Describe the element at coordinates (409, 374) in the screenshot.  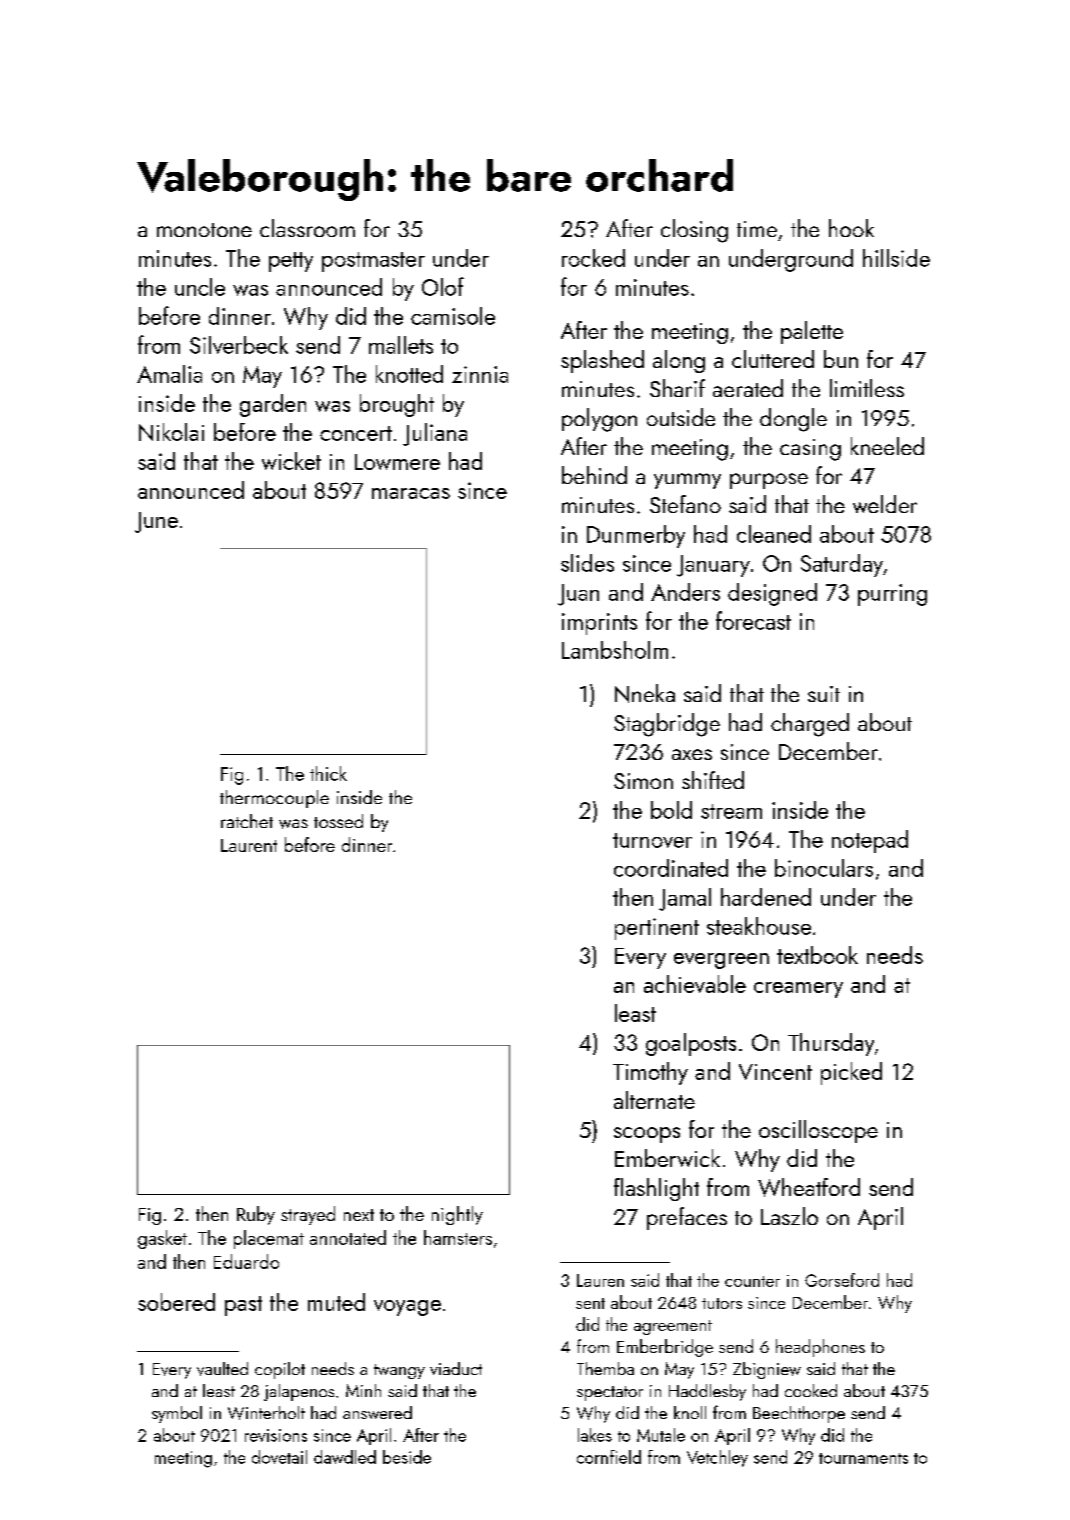
I see `knotted` at that location.
